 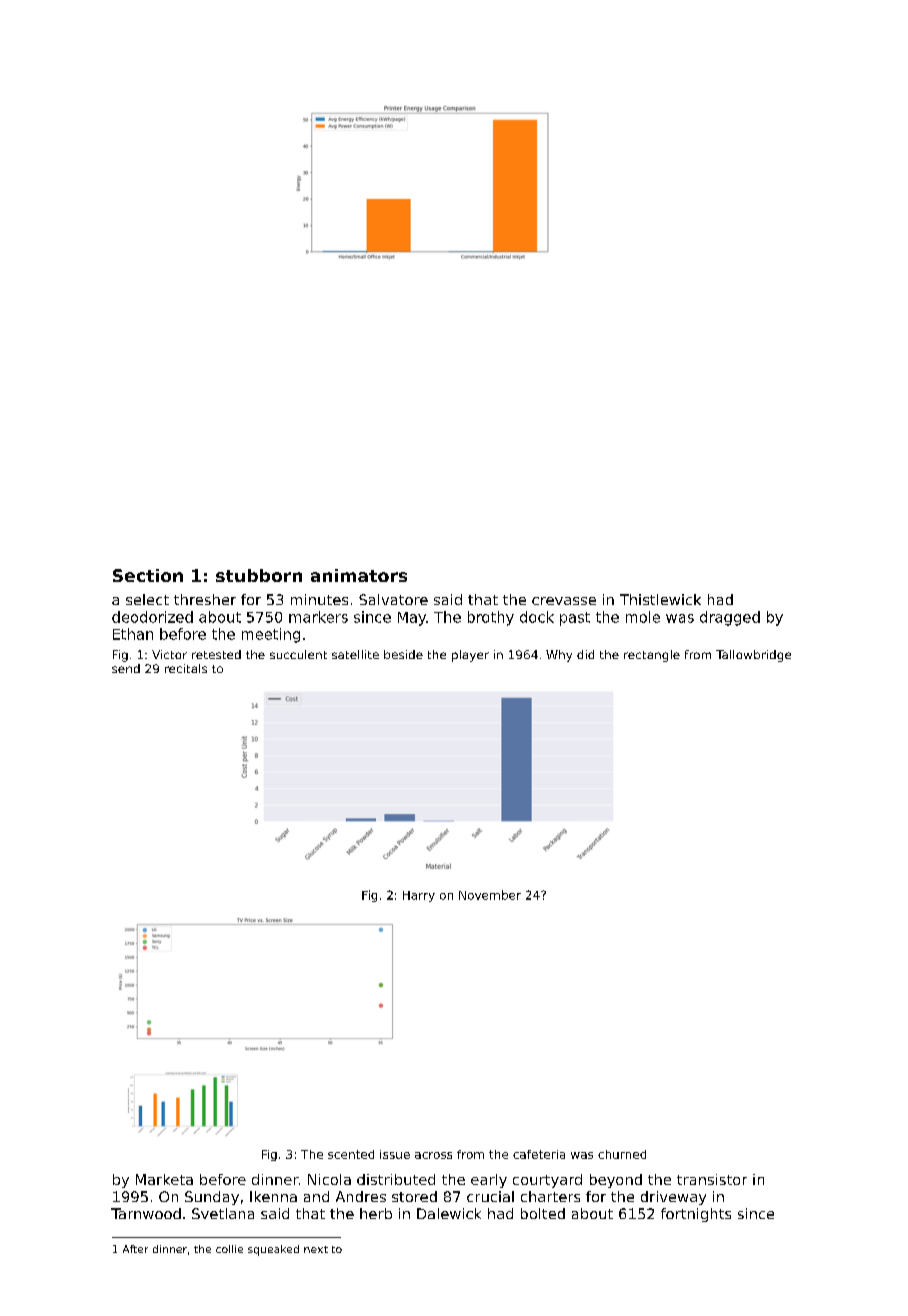 What do you see at coordinates (730, 618) in the screenshot?
I see `dragged` at bounding box center [730, 618].
